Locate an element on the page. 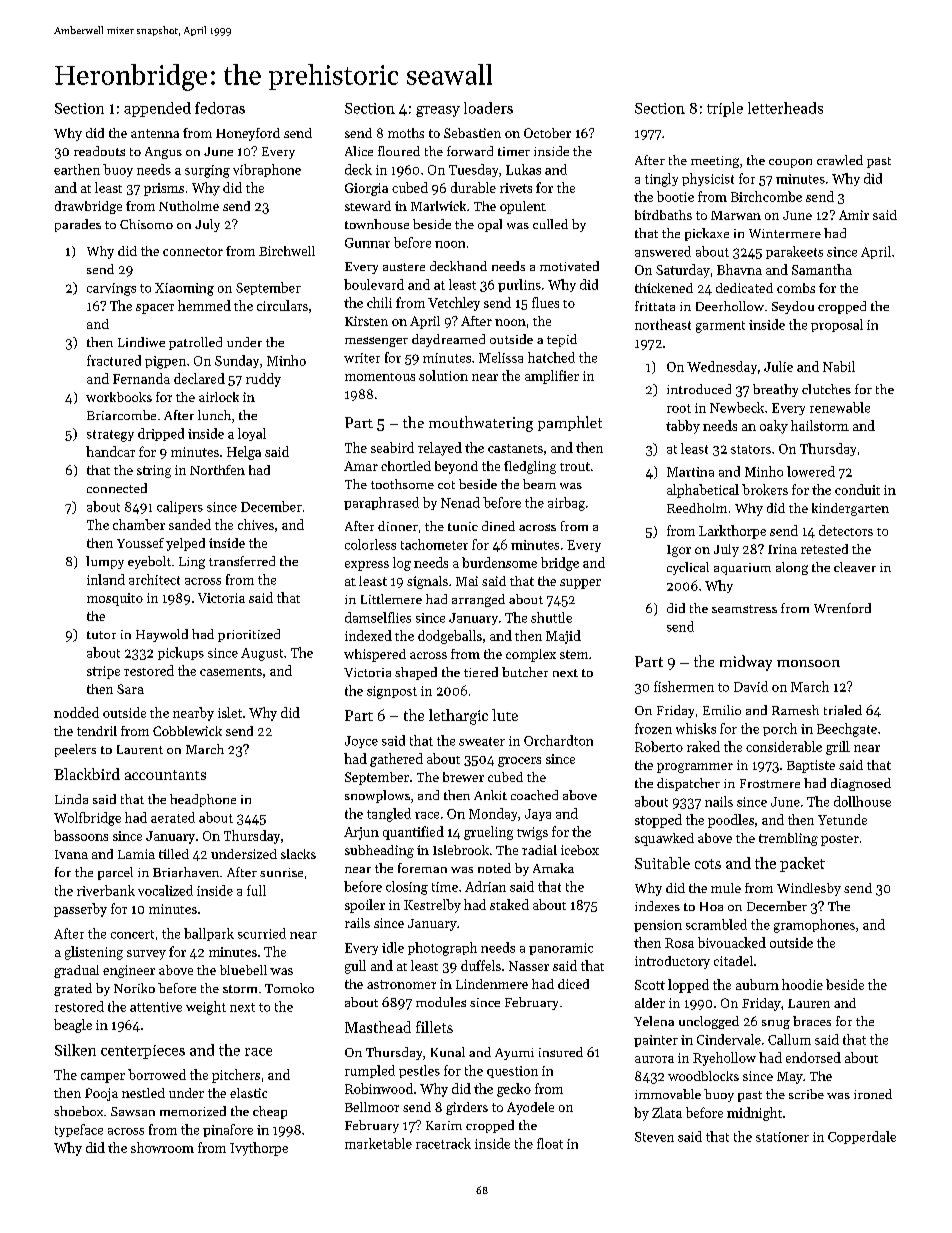  signpost is located at coordinates (392, 692).
